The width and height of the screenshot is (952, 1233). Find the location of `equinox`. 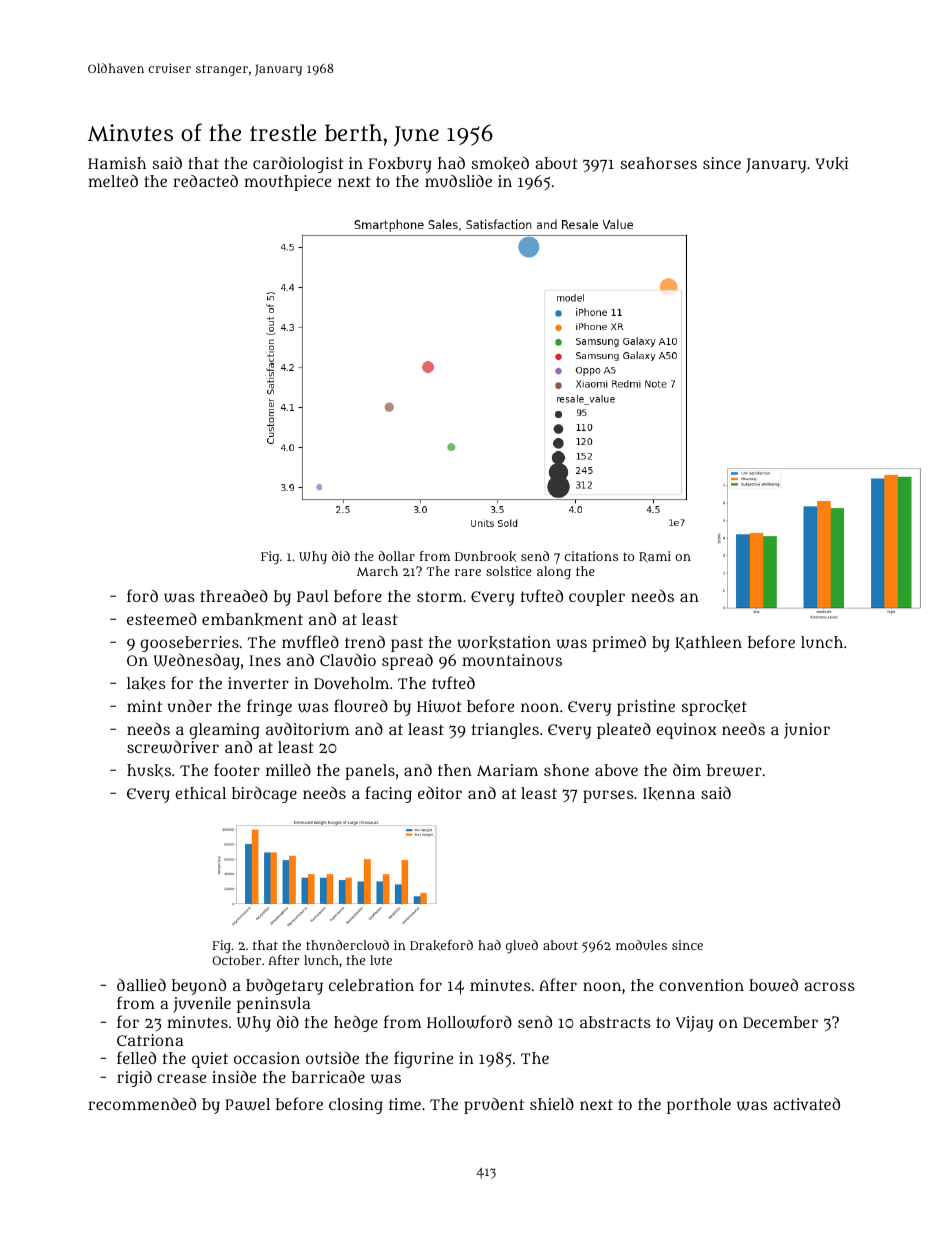

equinox is located at coordinates (686, 731).
